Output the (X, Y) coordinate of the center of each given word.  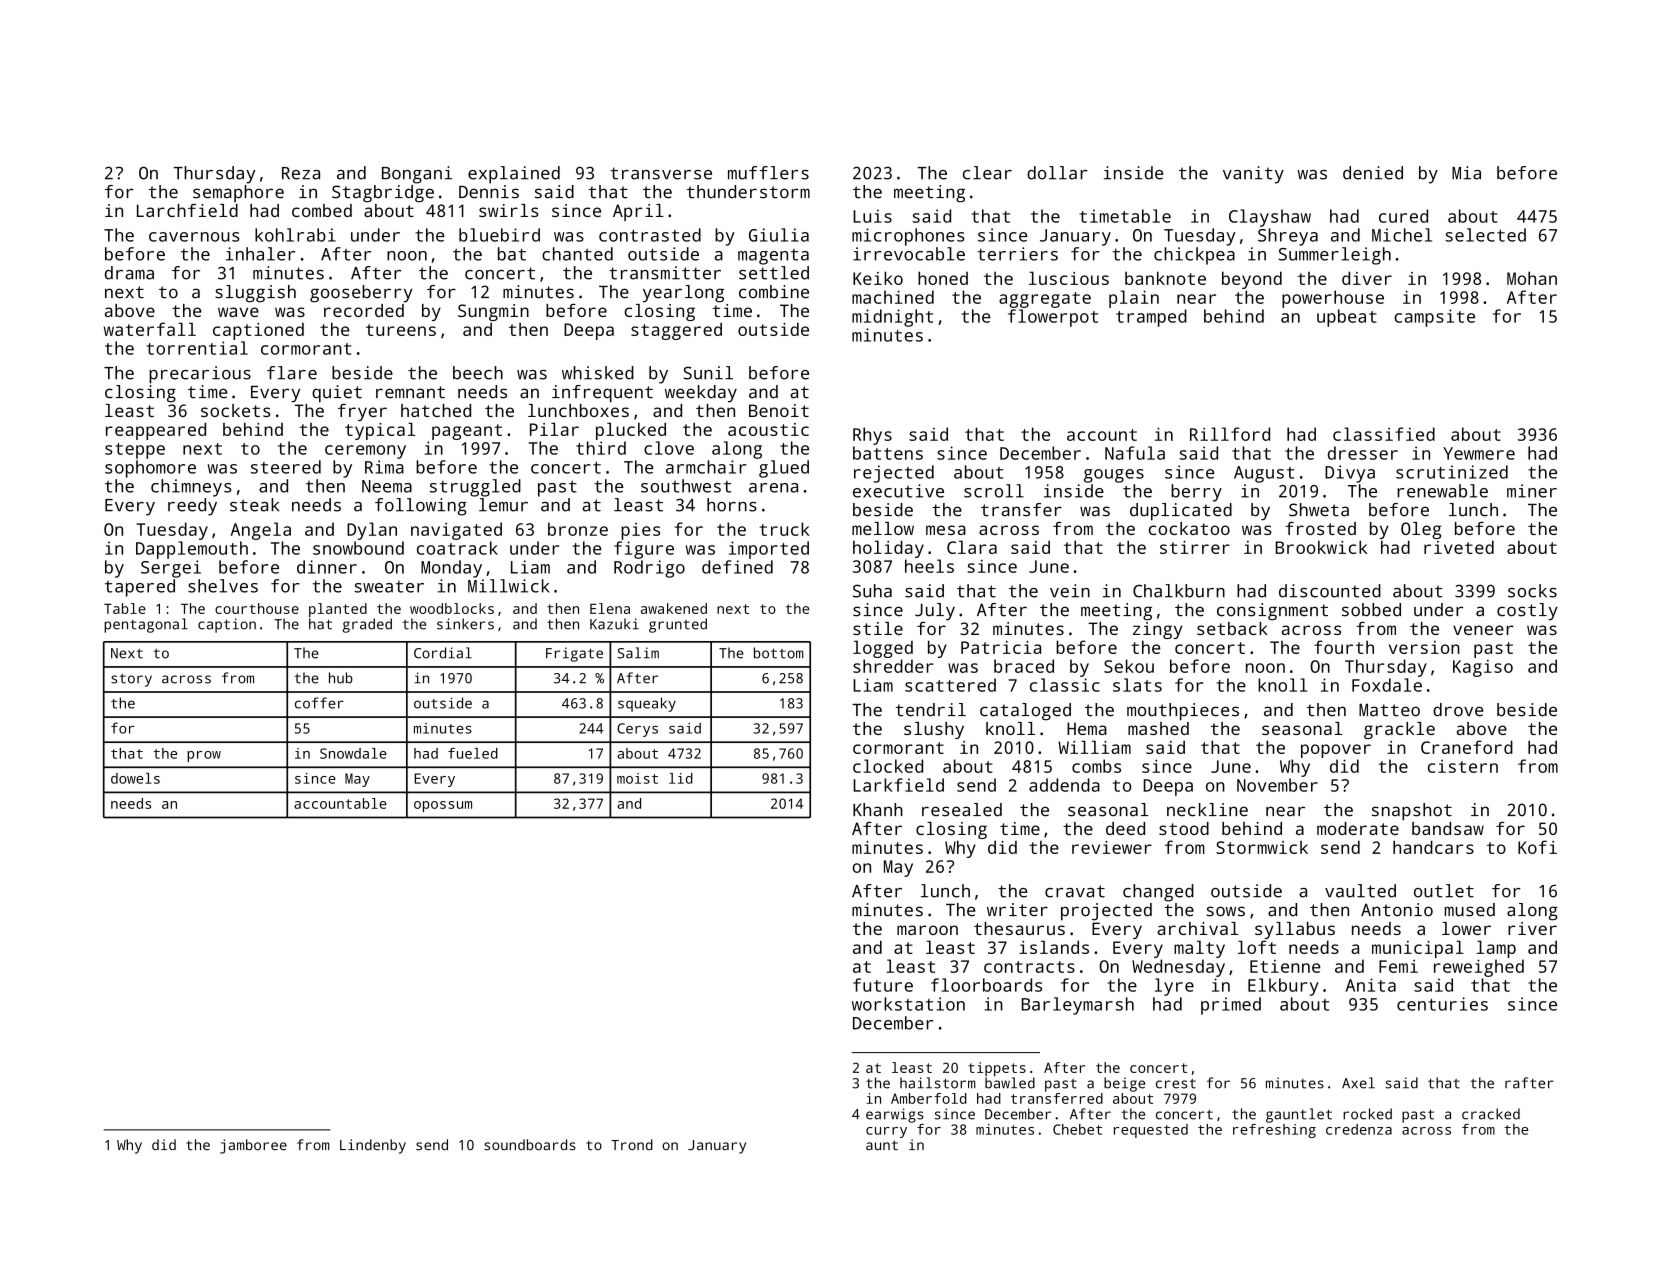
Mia (1466, 173)
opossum (443, 806)
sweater (389, 587)
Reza (301, 173)
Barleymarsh (1078, 1006)
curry (886, 1132)
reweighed (1479, 968)
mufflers (768, 173)
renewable (1442, 491)
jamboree (253, 1146)
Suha (872, 591)
